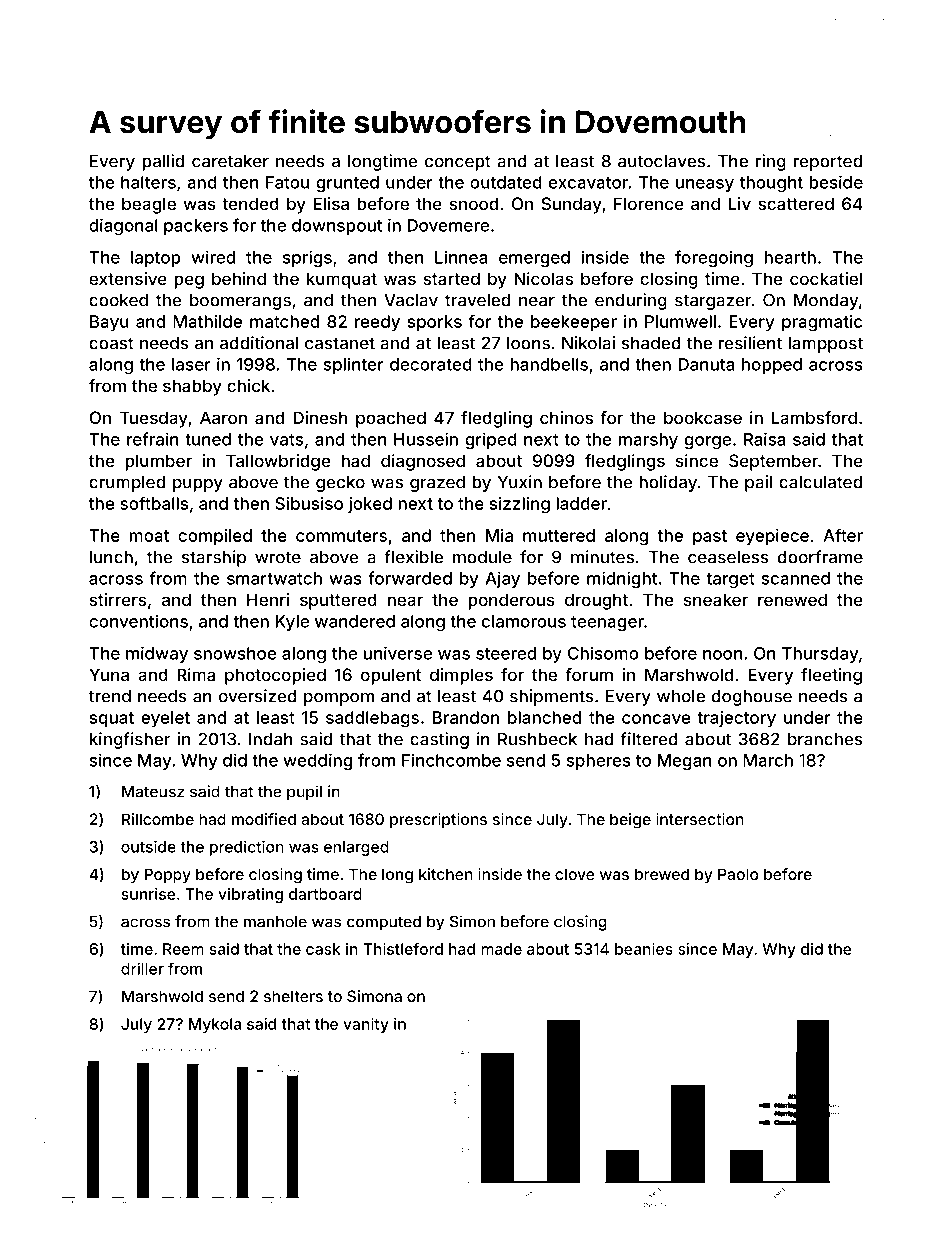  Describe the element at coordinates (168, 876) in the screenshot. I see `Poppy` at that location.
